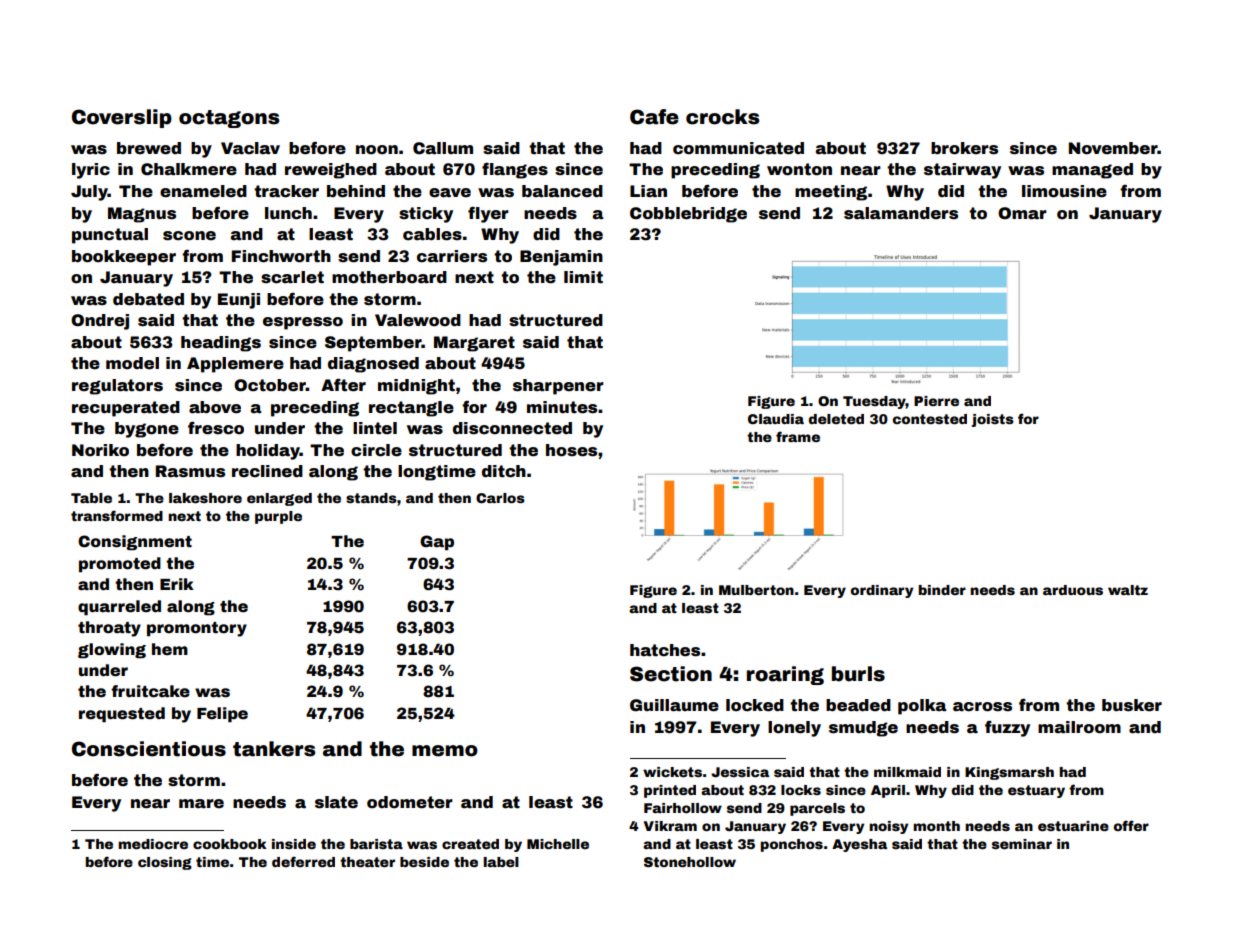 This document has height=952, width=1233. Describe the element at coordinates (672, 772) in the document. I see `wickets` at that location.
